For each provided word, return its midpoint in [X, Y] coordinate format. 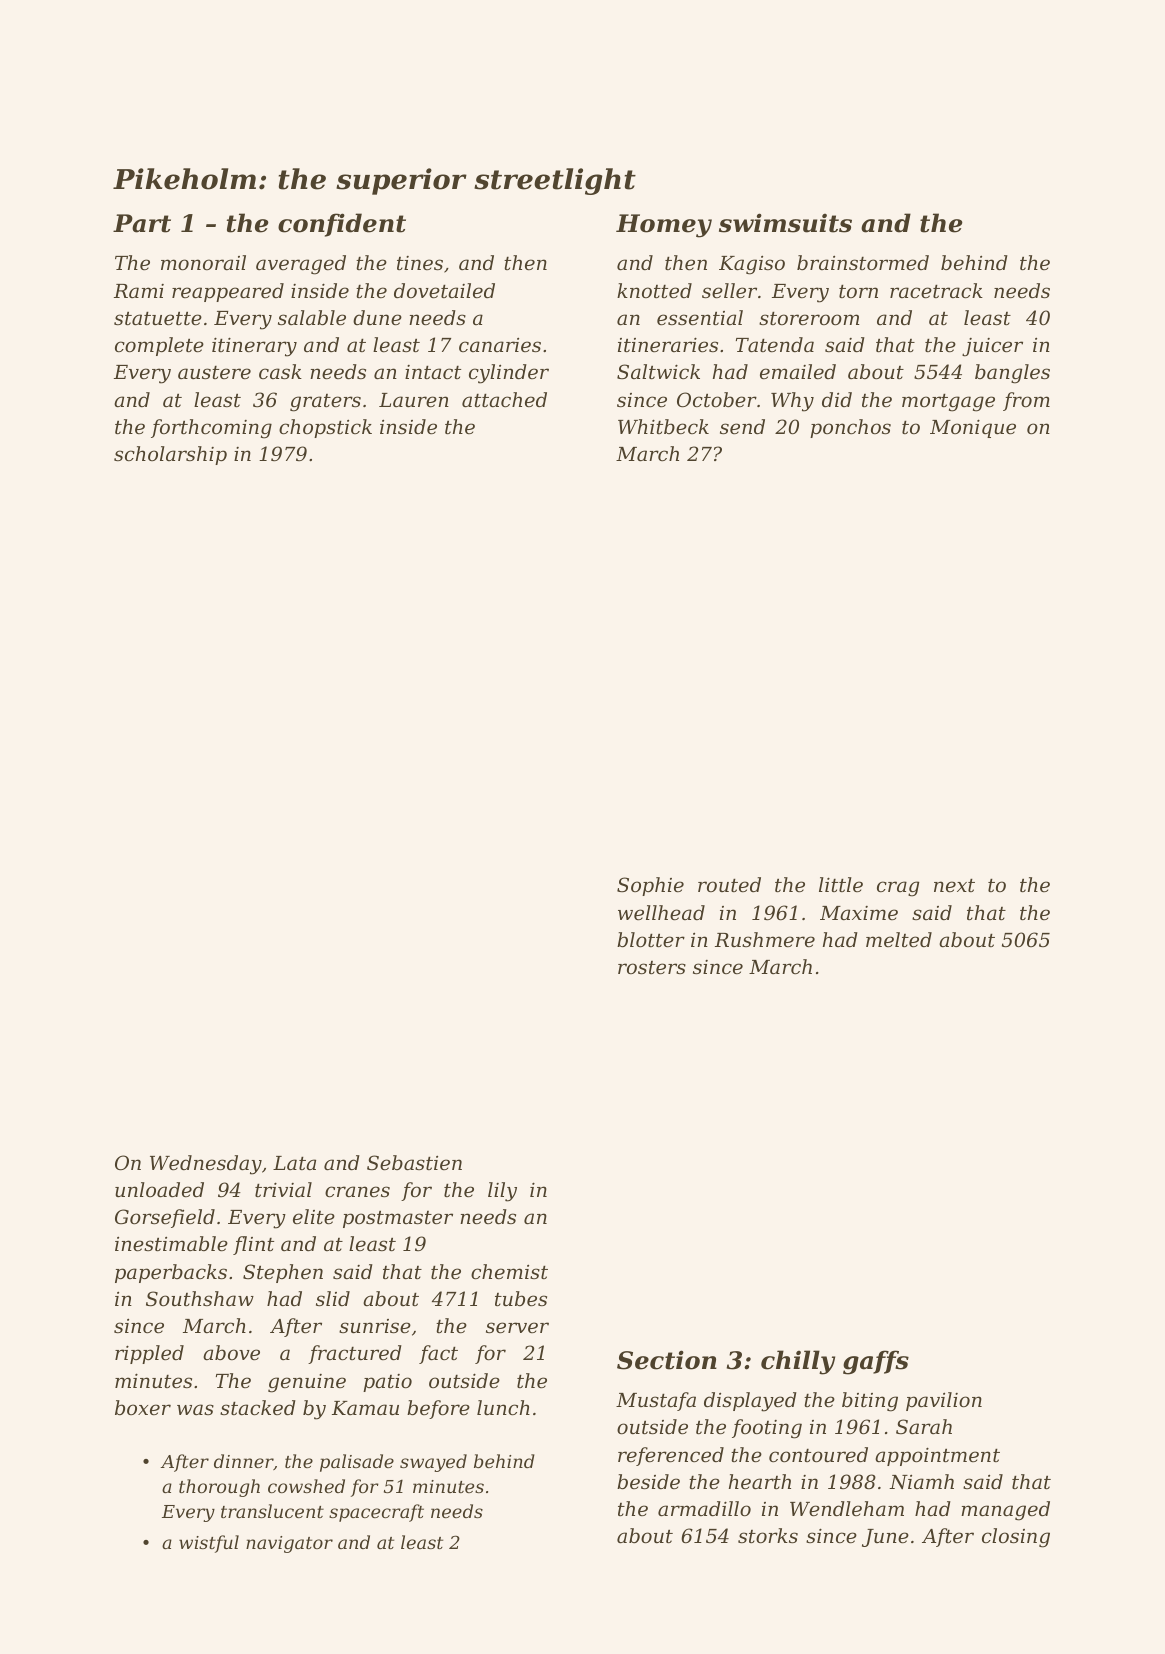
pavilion [944, 1401]
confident [342, 225]
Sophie [650, 886]
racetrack [936, 290]
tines [420, 263]
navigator [289, 1544]
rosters [652, 967]
